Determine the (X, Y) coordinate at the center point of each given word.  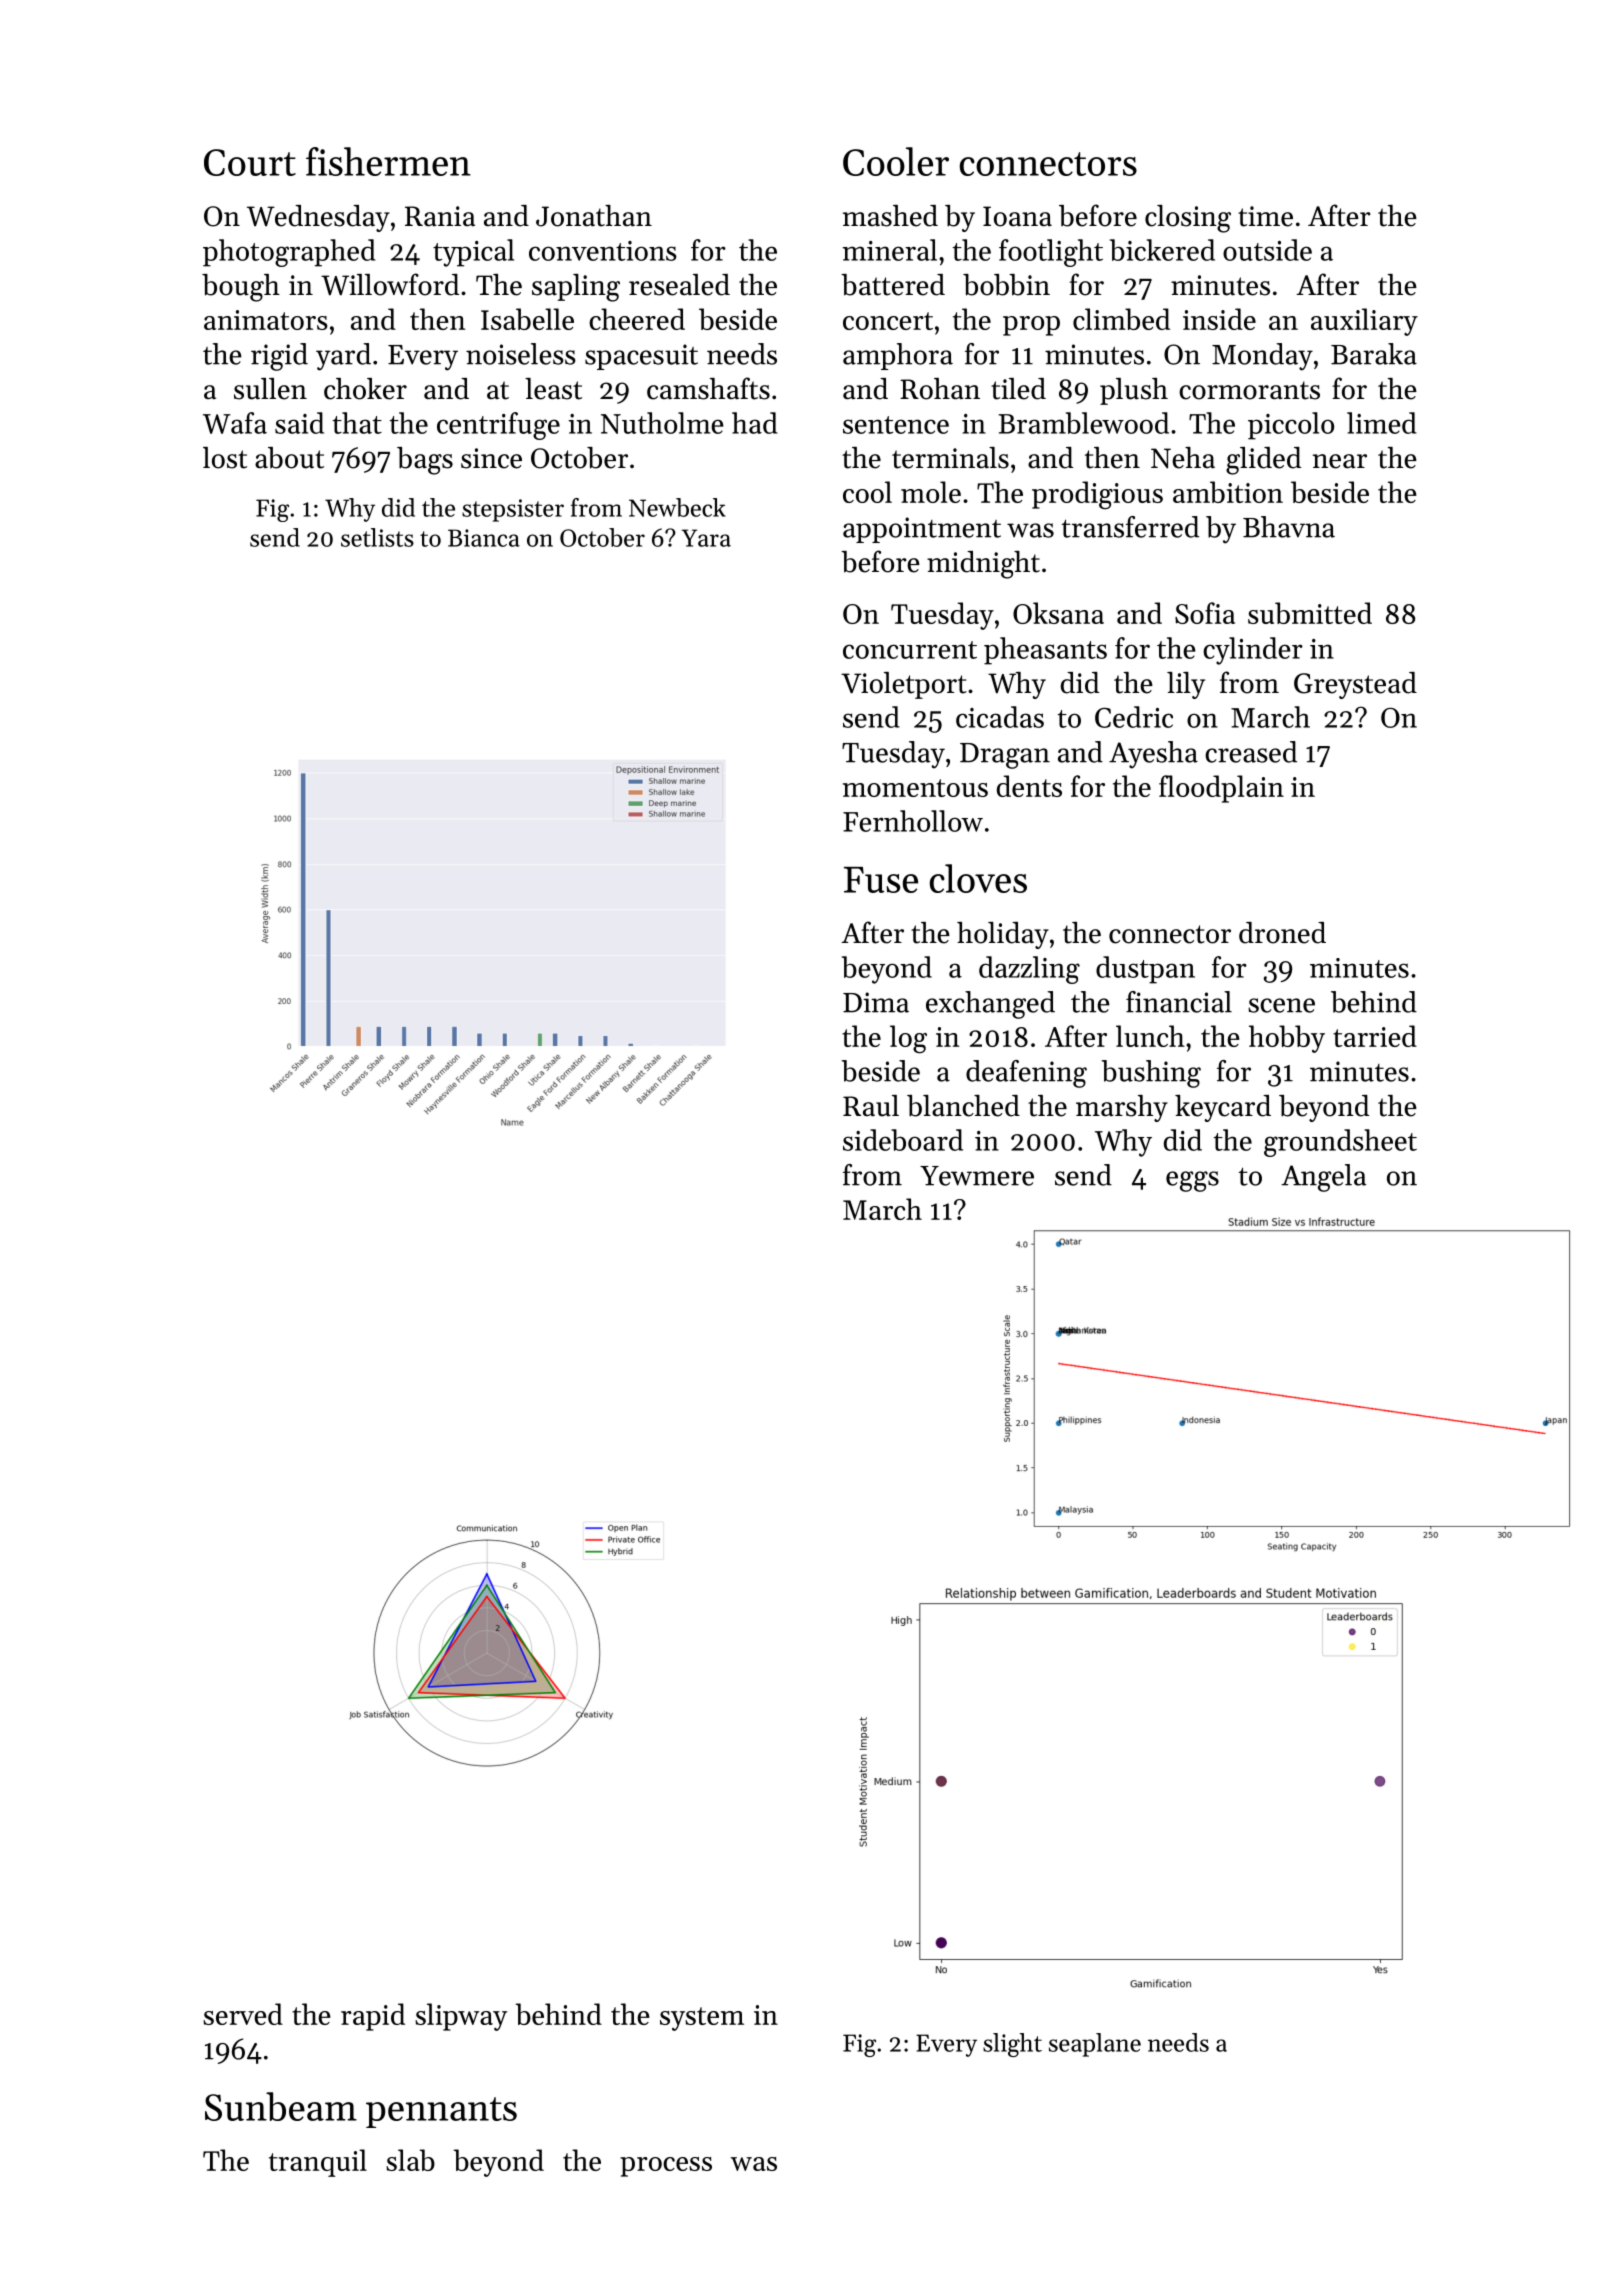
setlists (377, 537)
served (243, 2014)
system (702, 2019)
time (1265, 216)
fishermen (388, 161)
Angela (1323, 1178)
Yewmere (977, 1176)
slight (1012, 2045)
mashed (890, 216)
